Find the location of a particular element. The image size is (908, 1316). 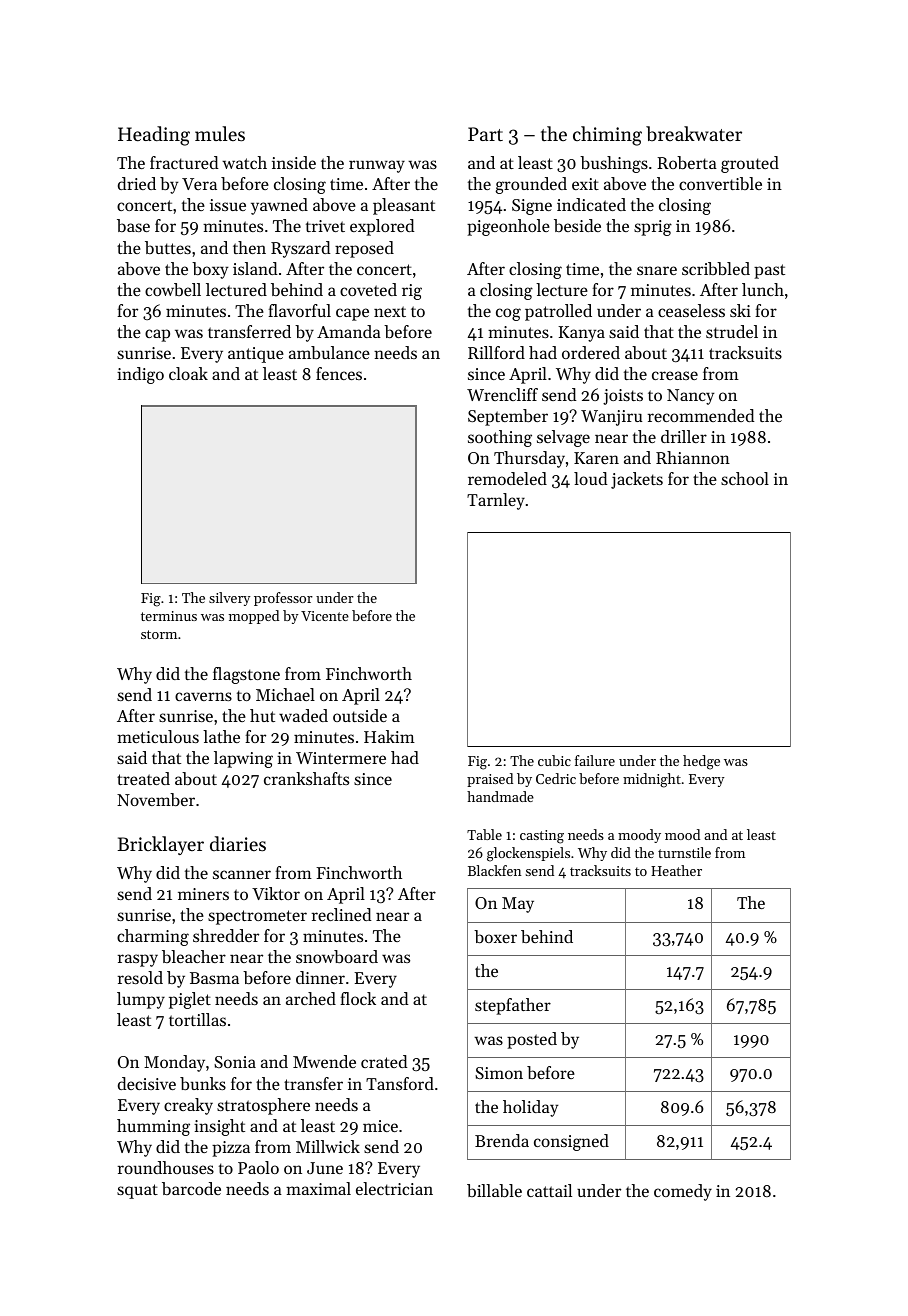

sprig is located at coordinates (653, 228).
